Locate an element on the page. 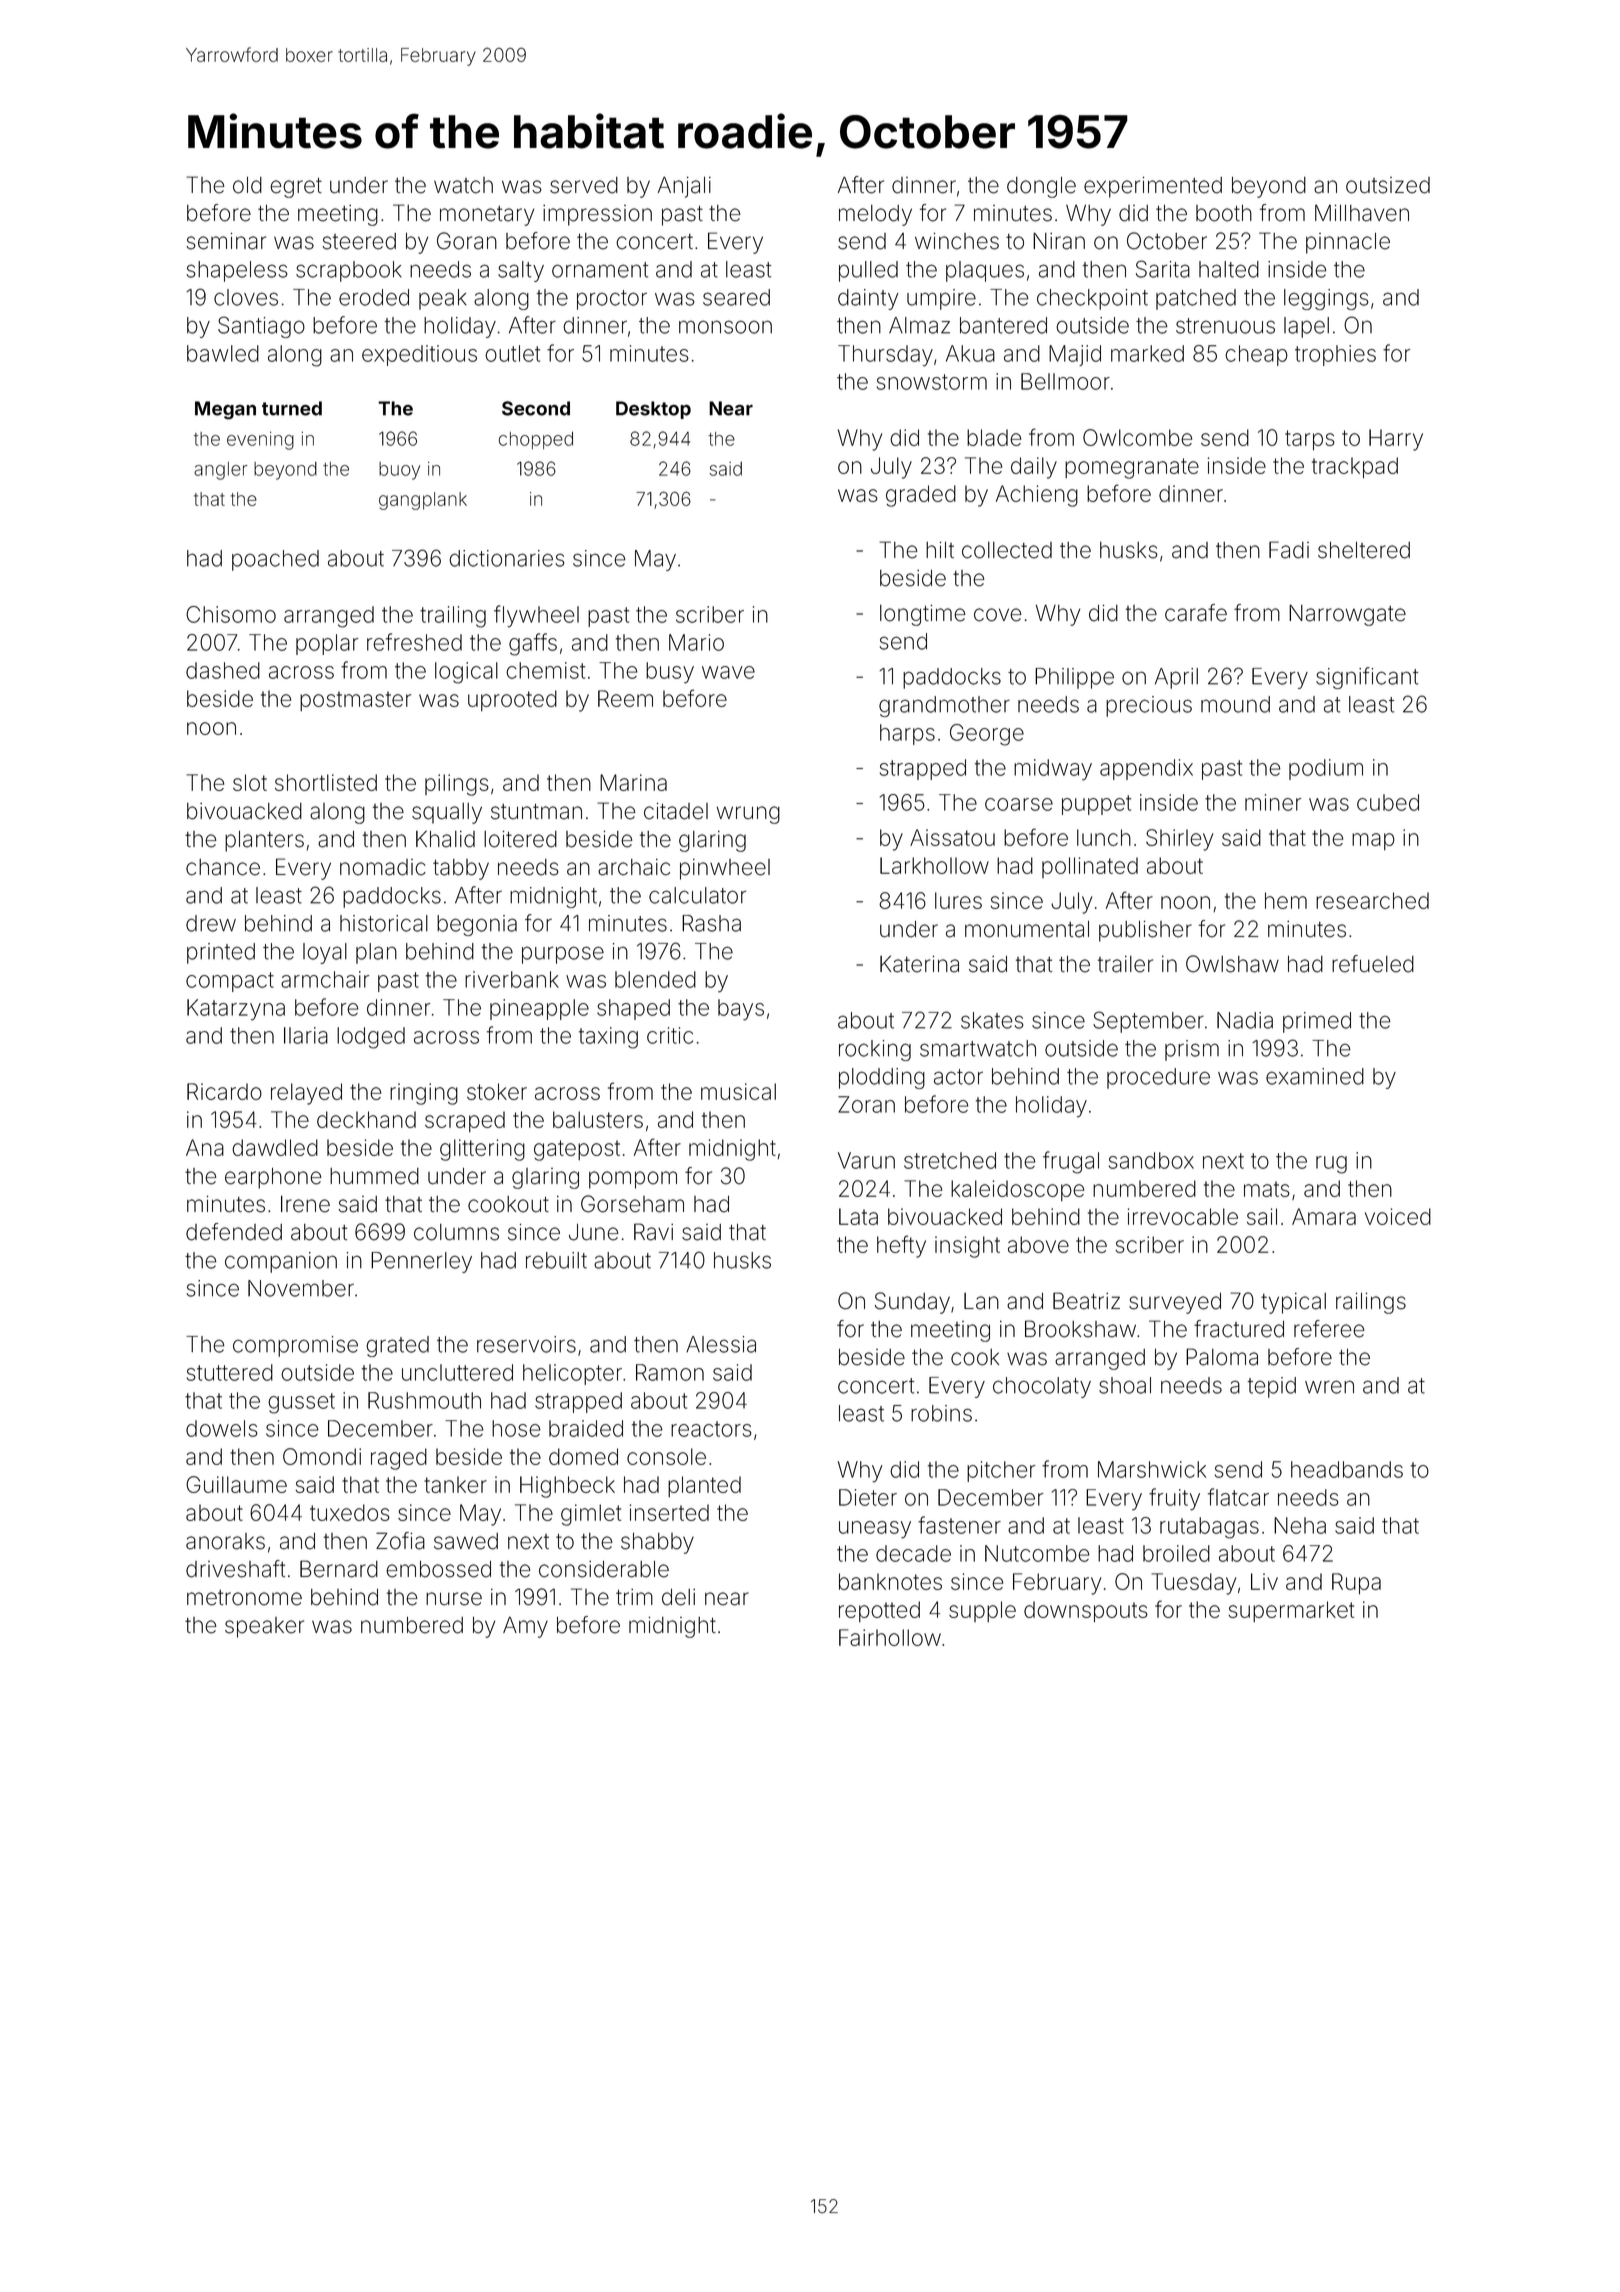 Image resolution: width=1620 pixels, height=2292 pixels. headbands is located at coordinates (1347, 1469).
